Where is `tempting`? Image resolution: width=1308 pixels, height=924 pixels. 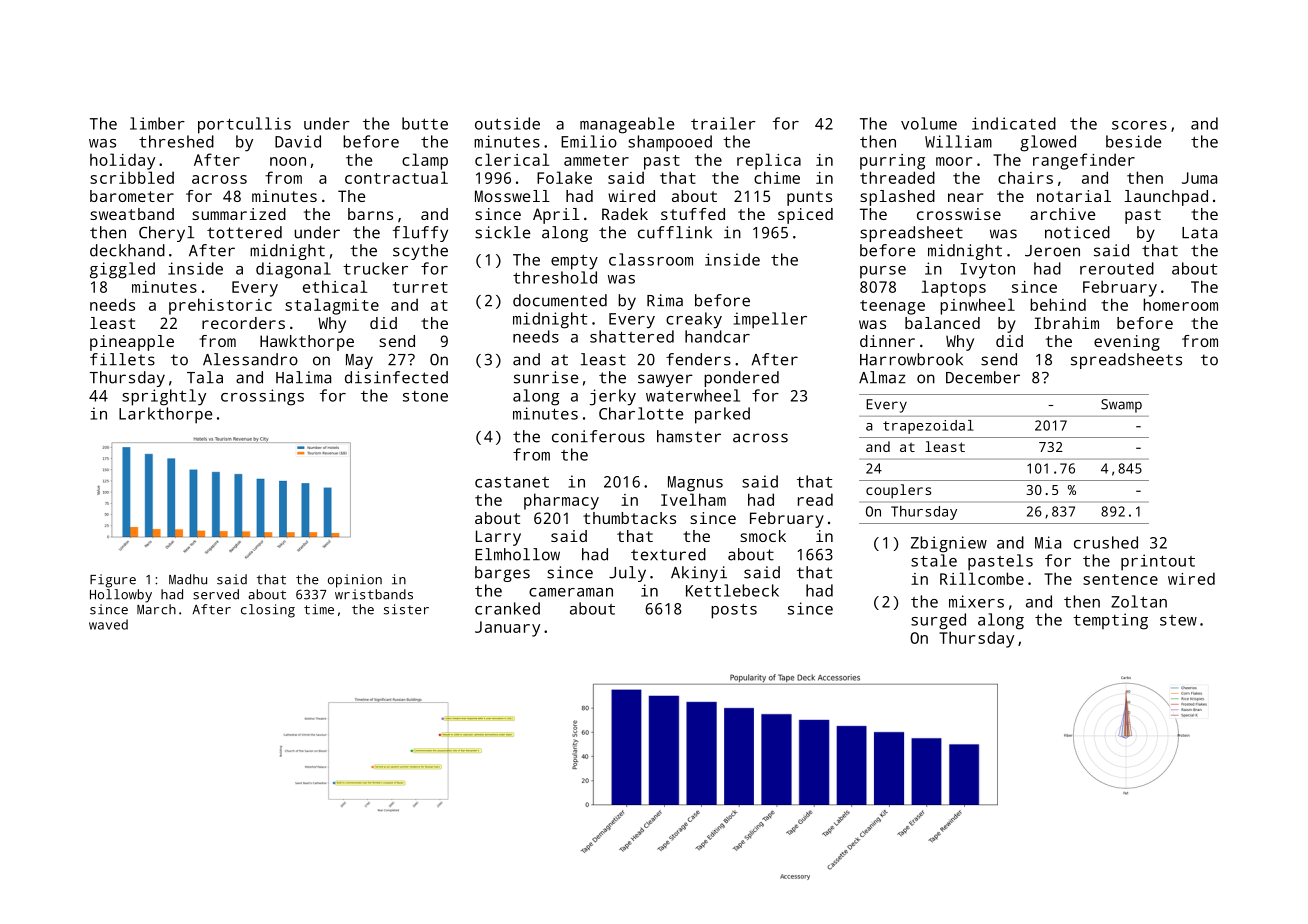
tempting is located at coordinates (1110, 621).
